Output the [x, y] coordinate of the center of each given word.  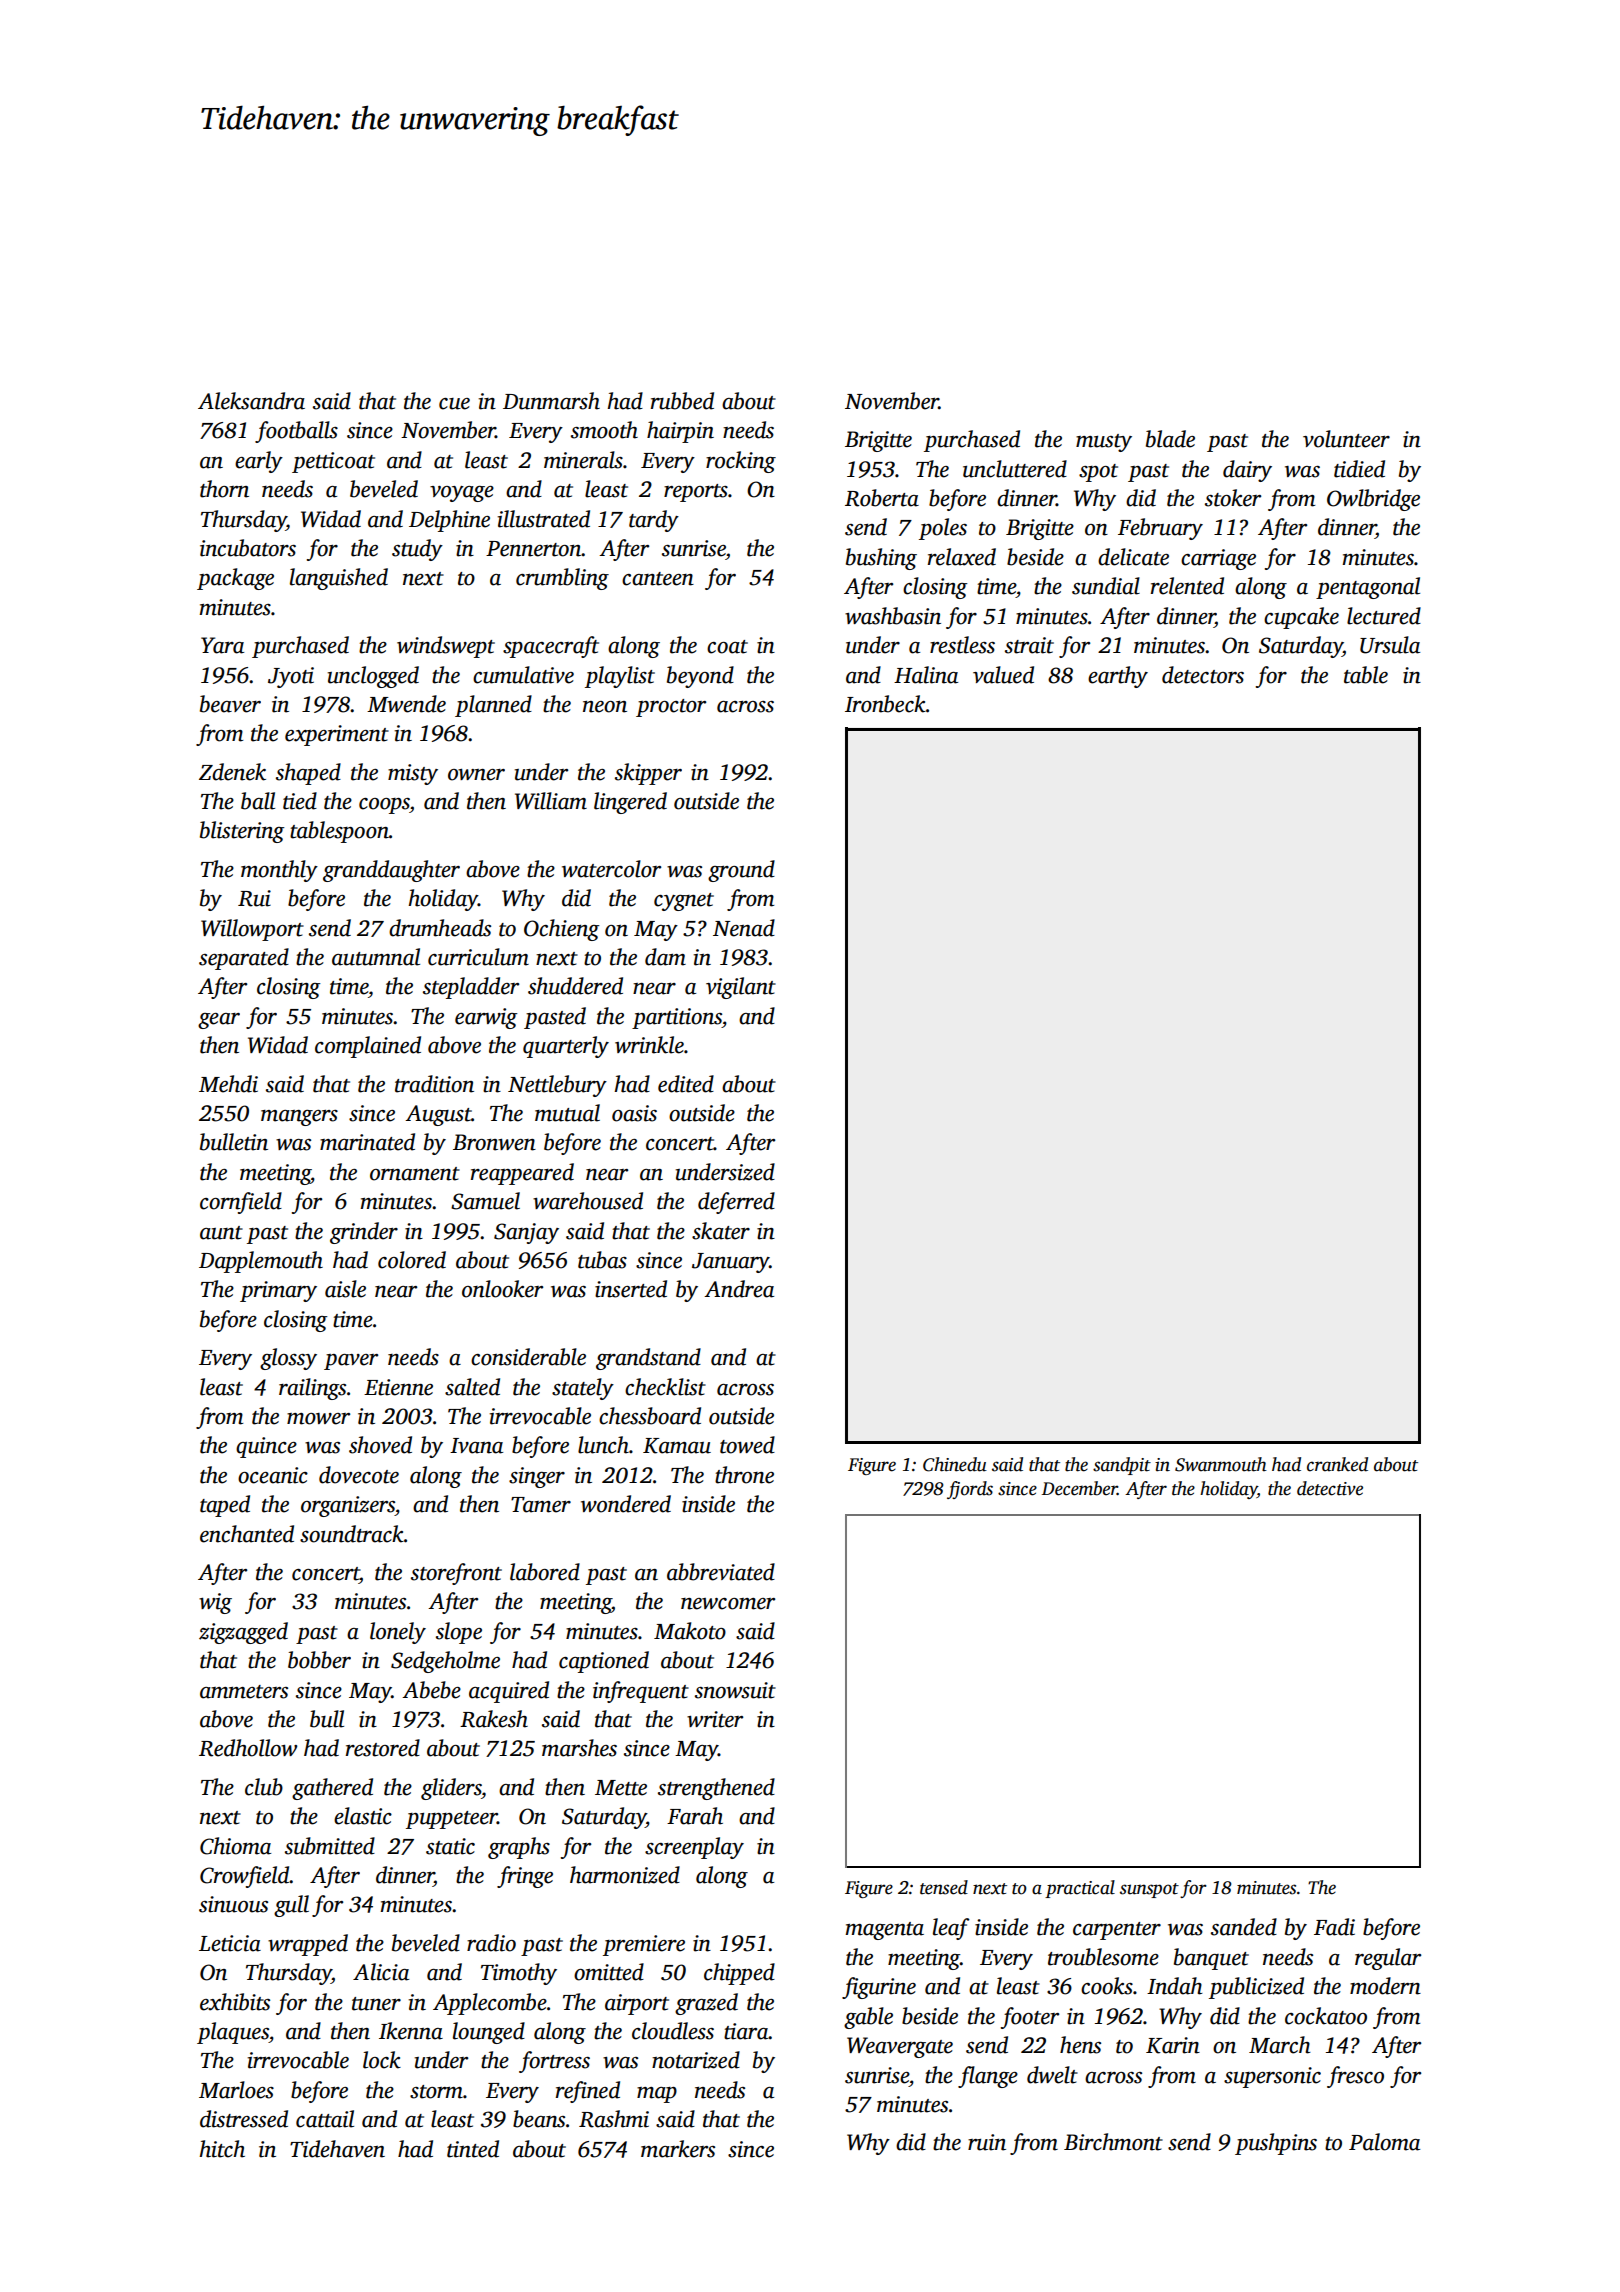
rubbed [682, 401]
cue [454, 404]
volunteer [1346, 439]
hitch [222, 2149]
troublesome [1103, 1957]
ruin [987, 2142]
